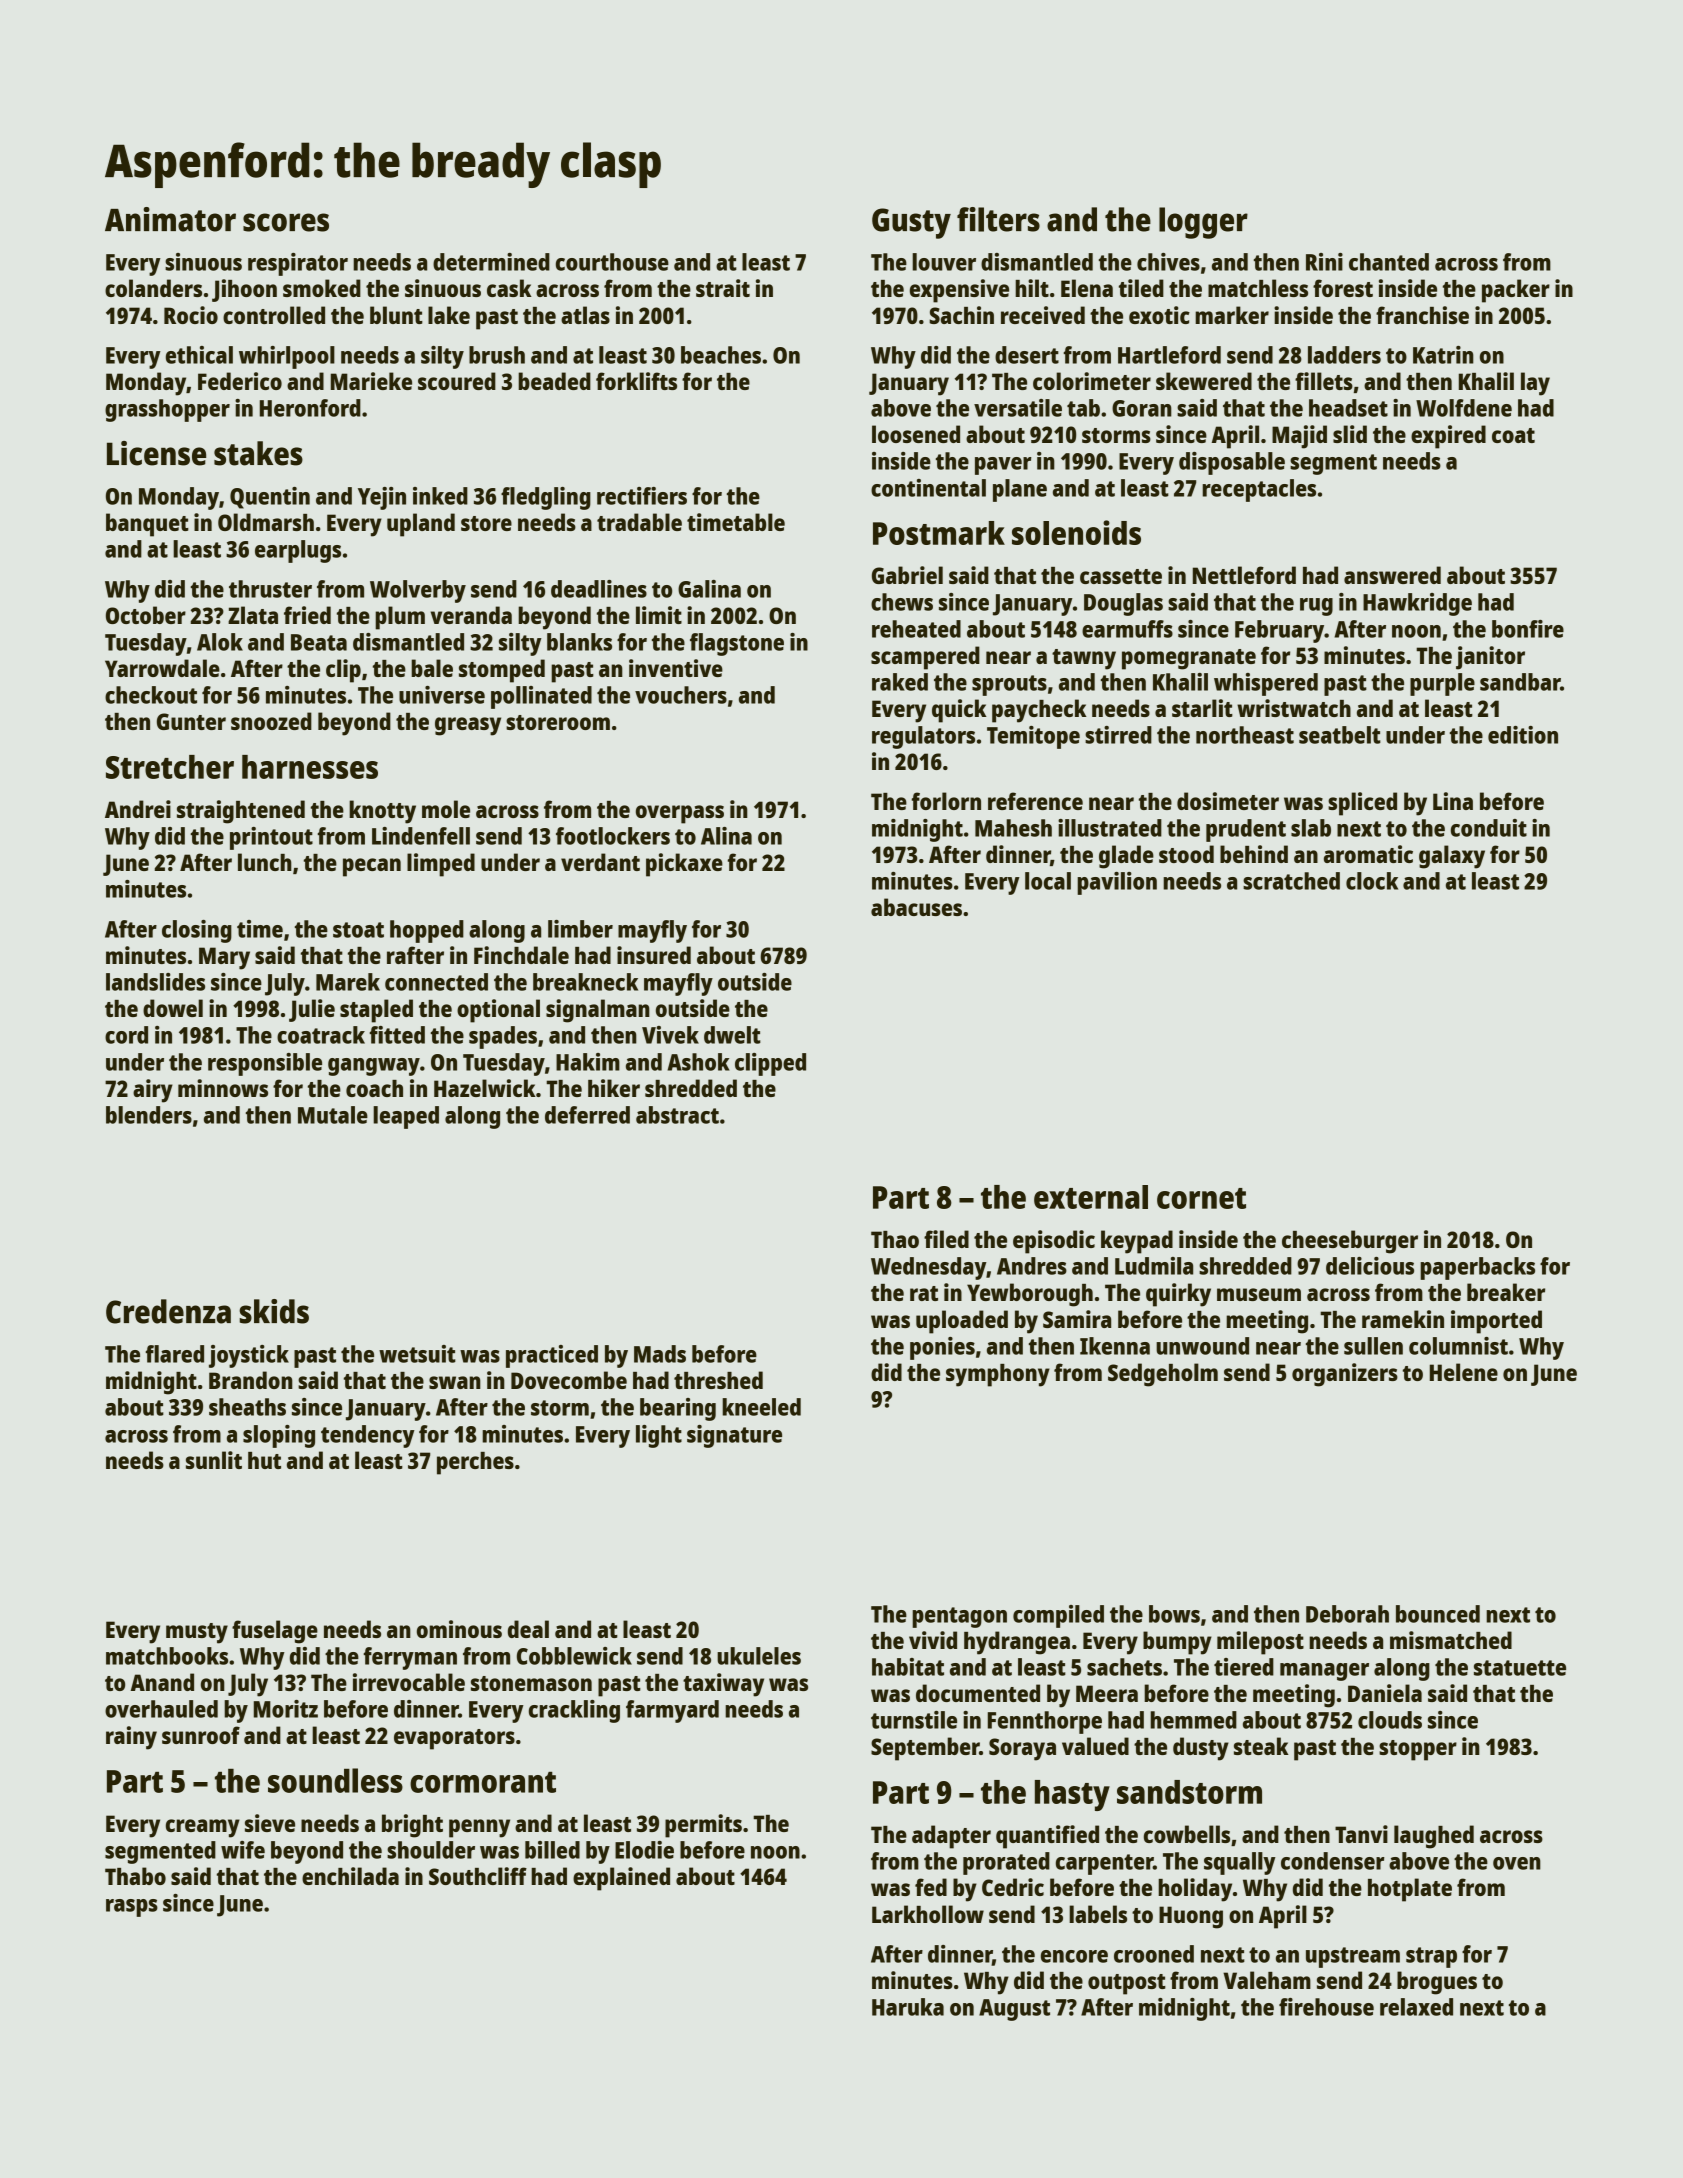 Image resolution: width=1683 pixels, height=2178 pixels. Describe the element at coordinates (1389, 262) in the screenshot. I see `chanted` at that location.
